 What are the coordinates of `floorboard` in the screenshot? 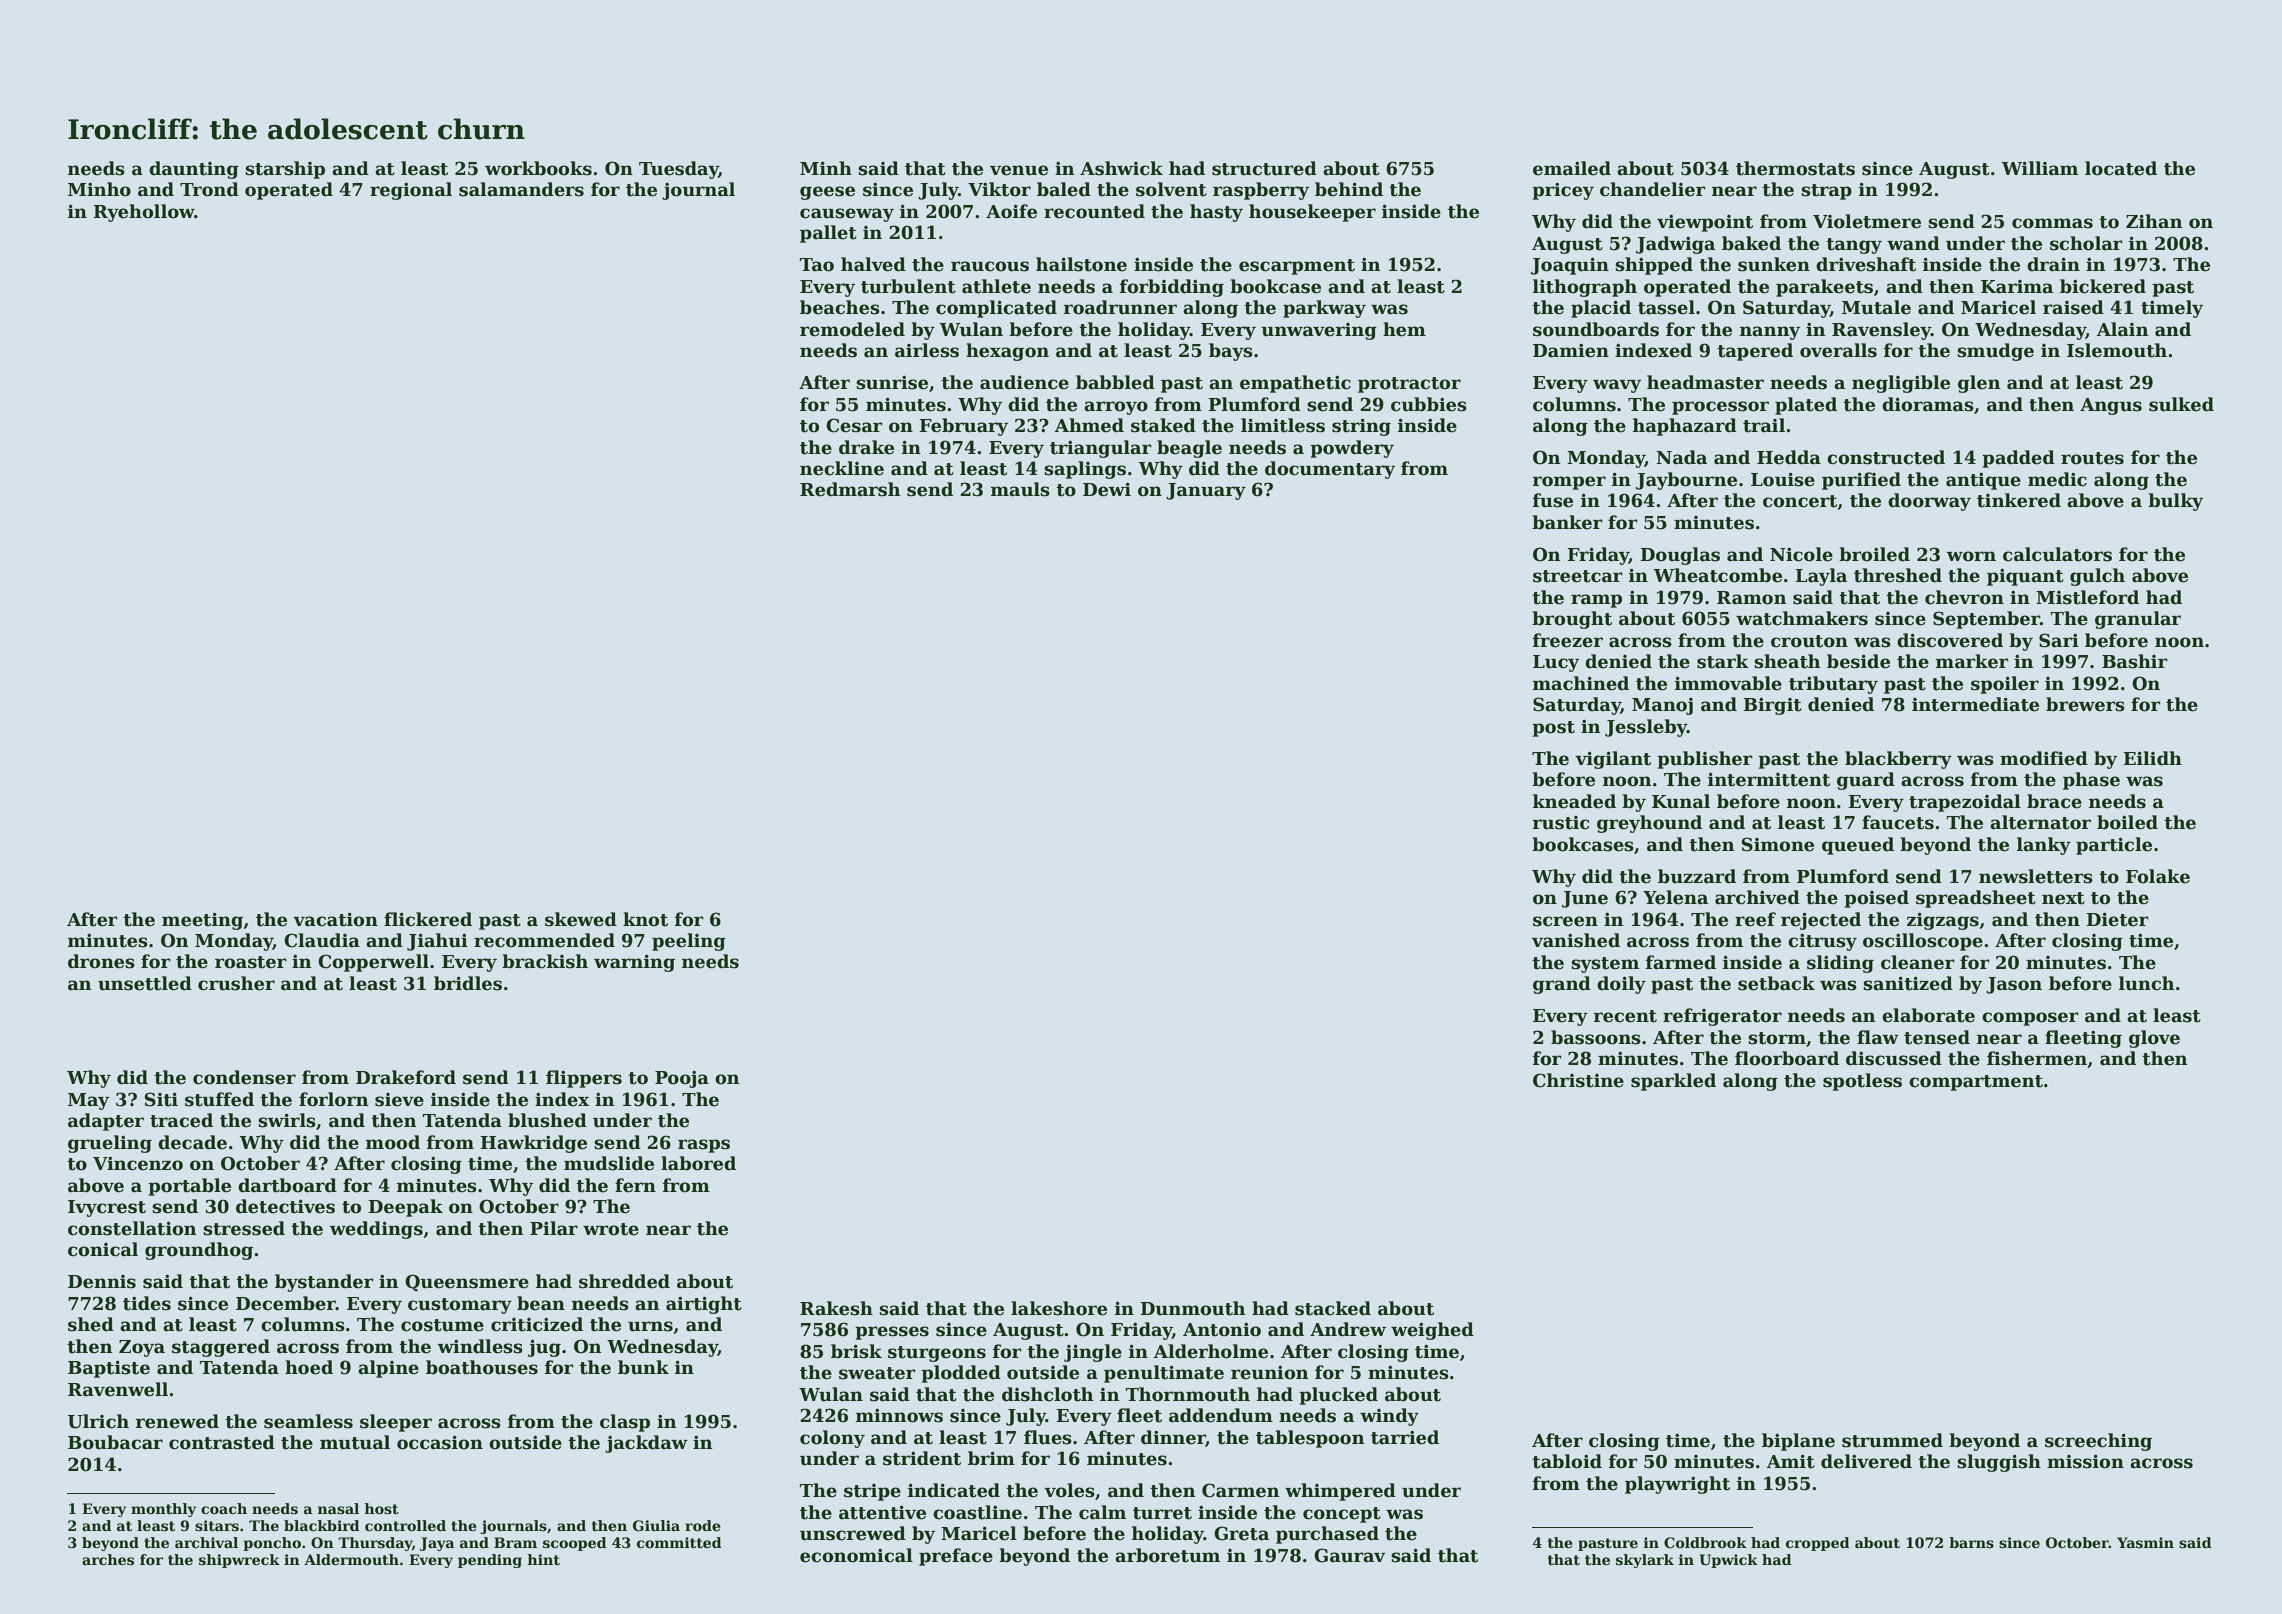 It's located at (1787, 1058).
